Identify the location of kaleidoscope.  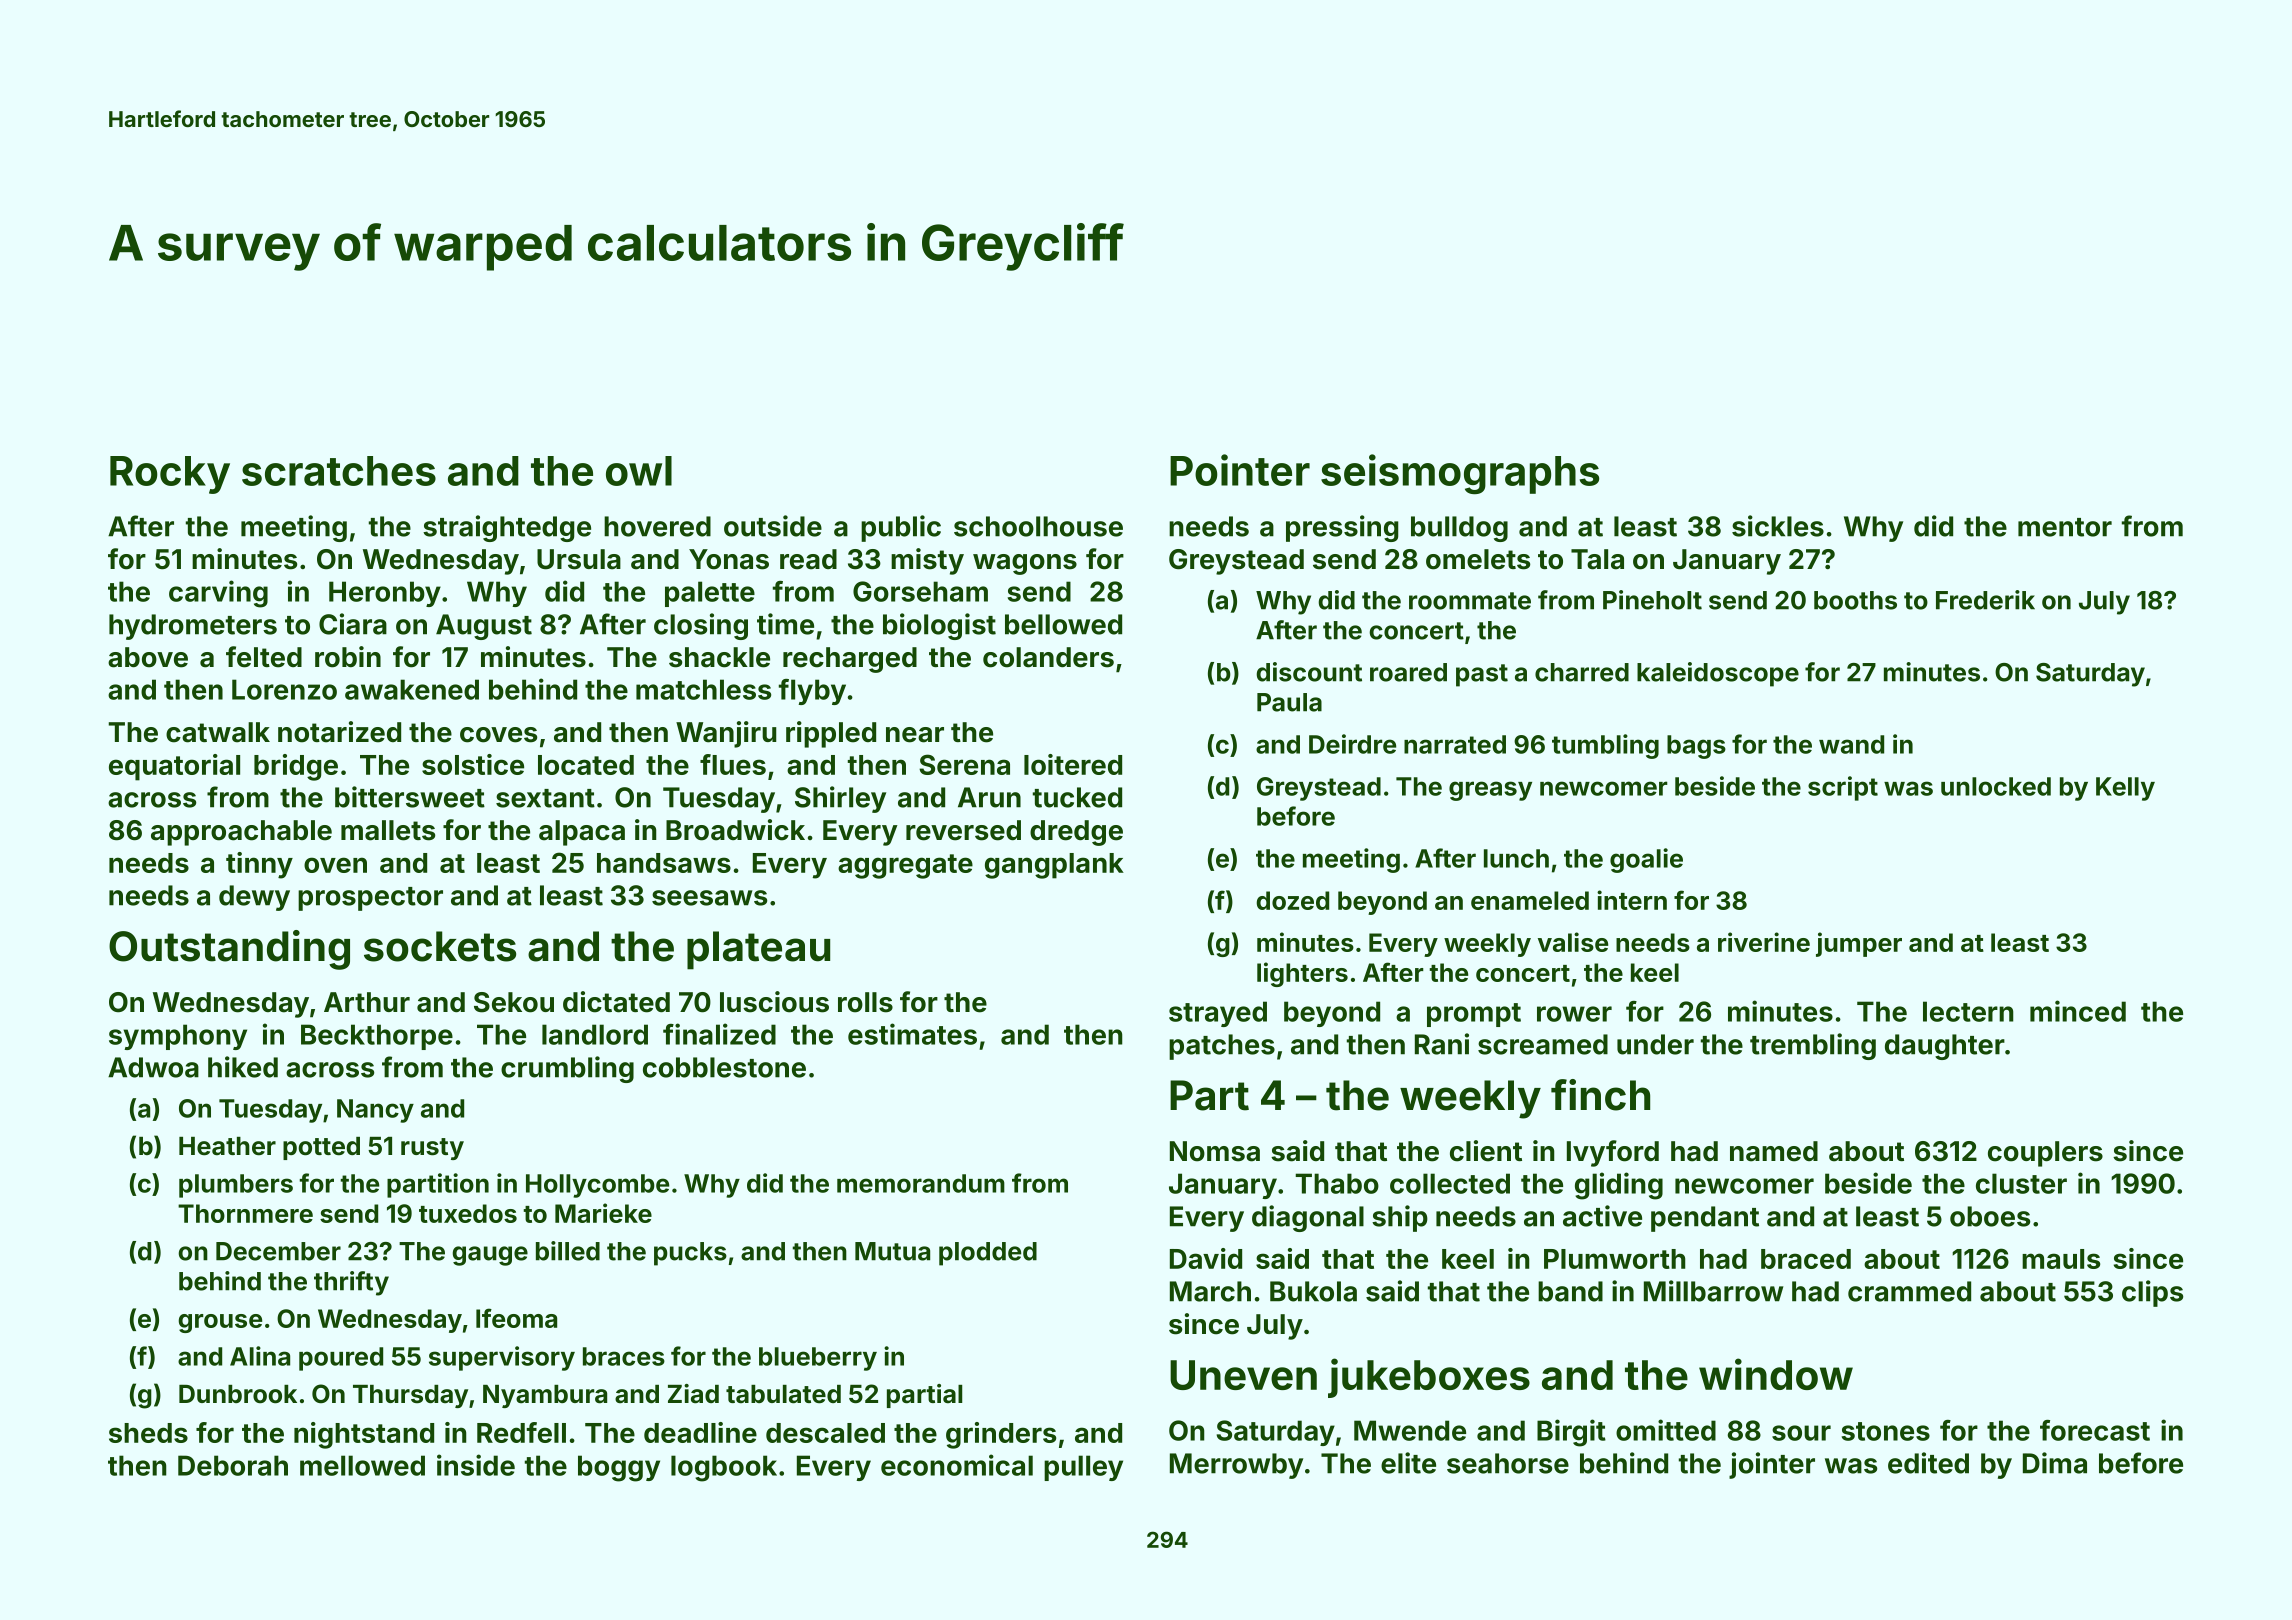
(1718, 674).
